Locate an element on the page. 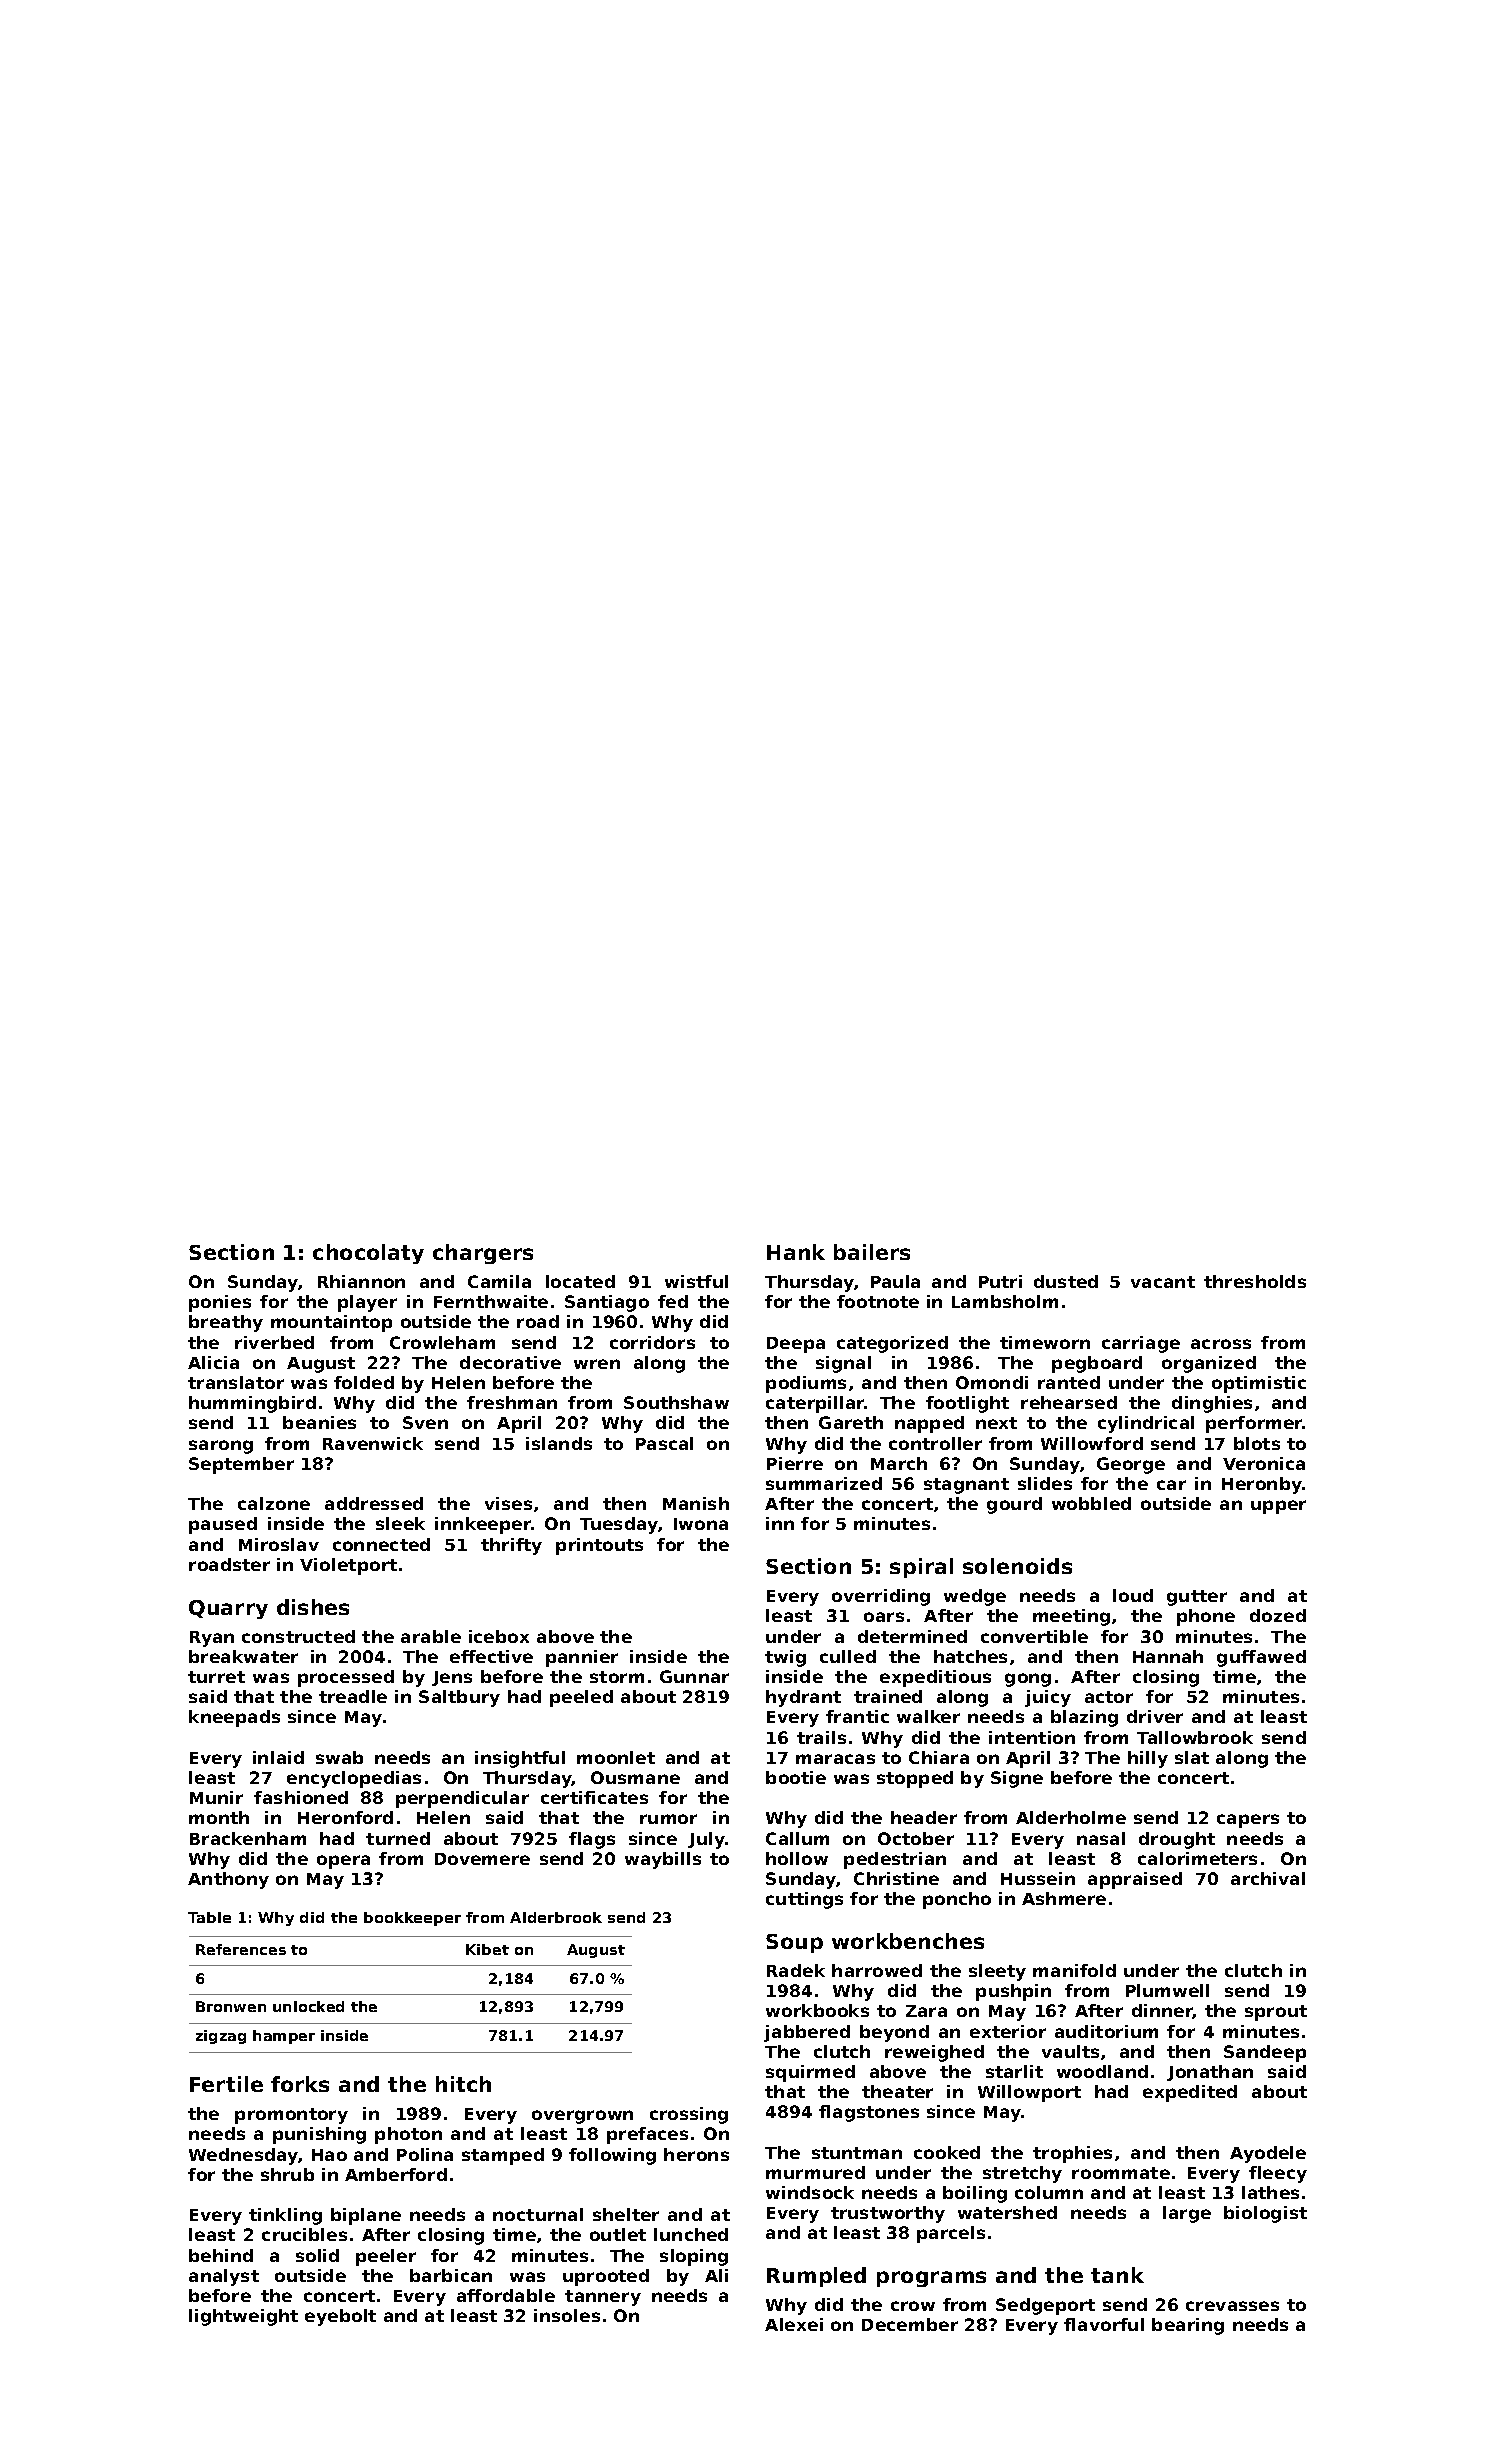  Hank is located at coordinates (796, 1252).
